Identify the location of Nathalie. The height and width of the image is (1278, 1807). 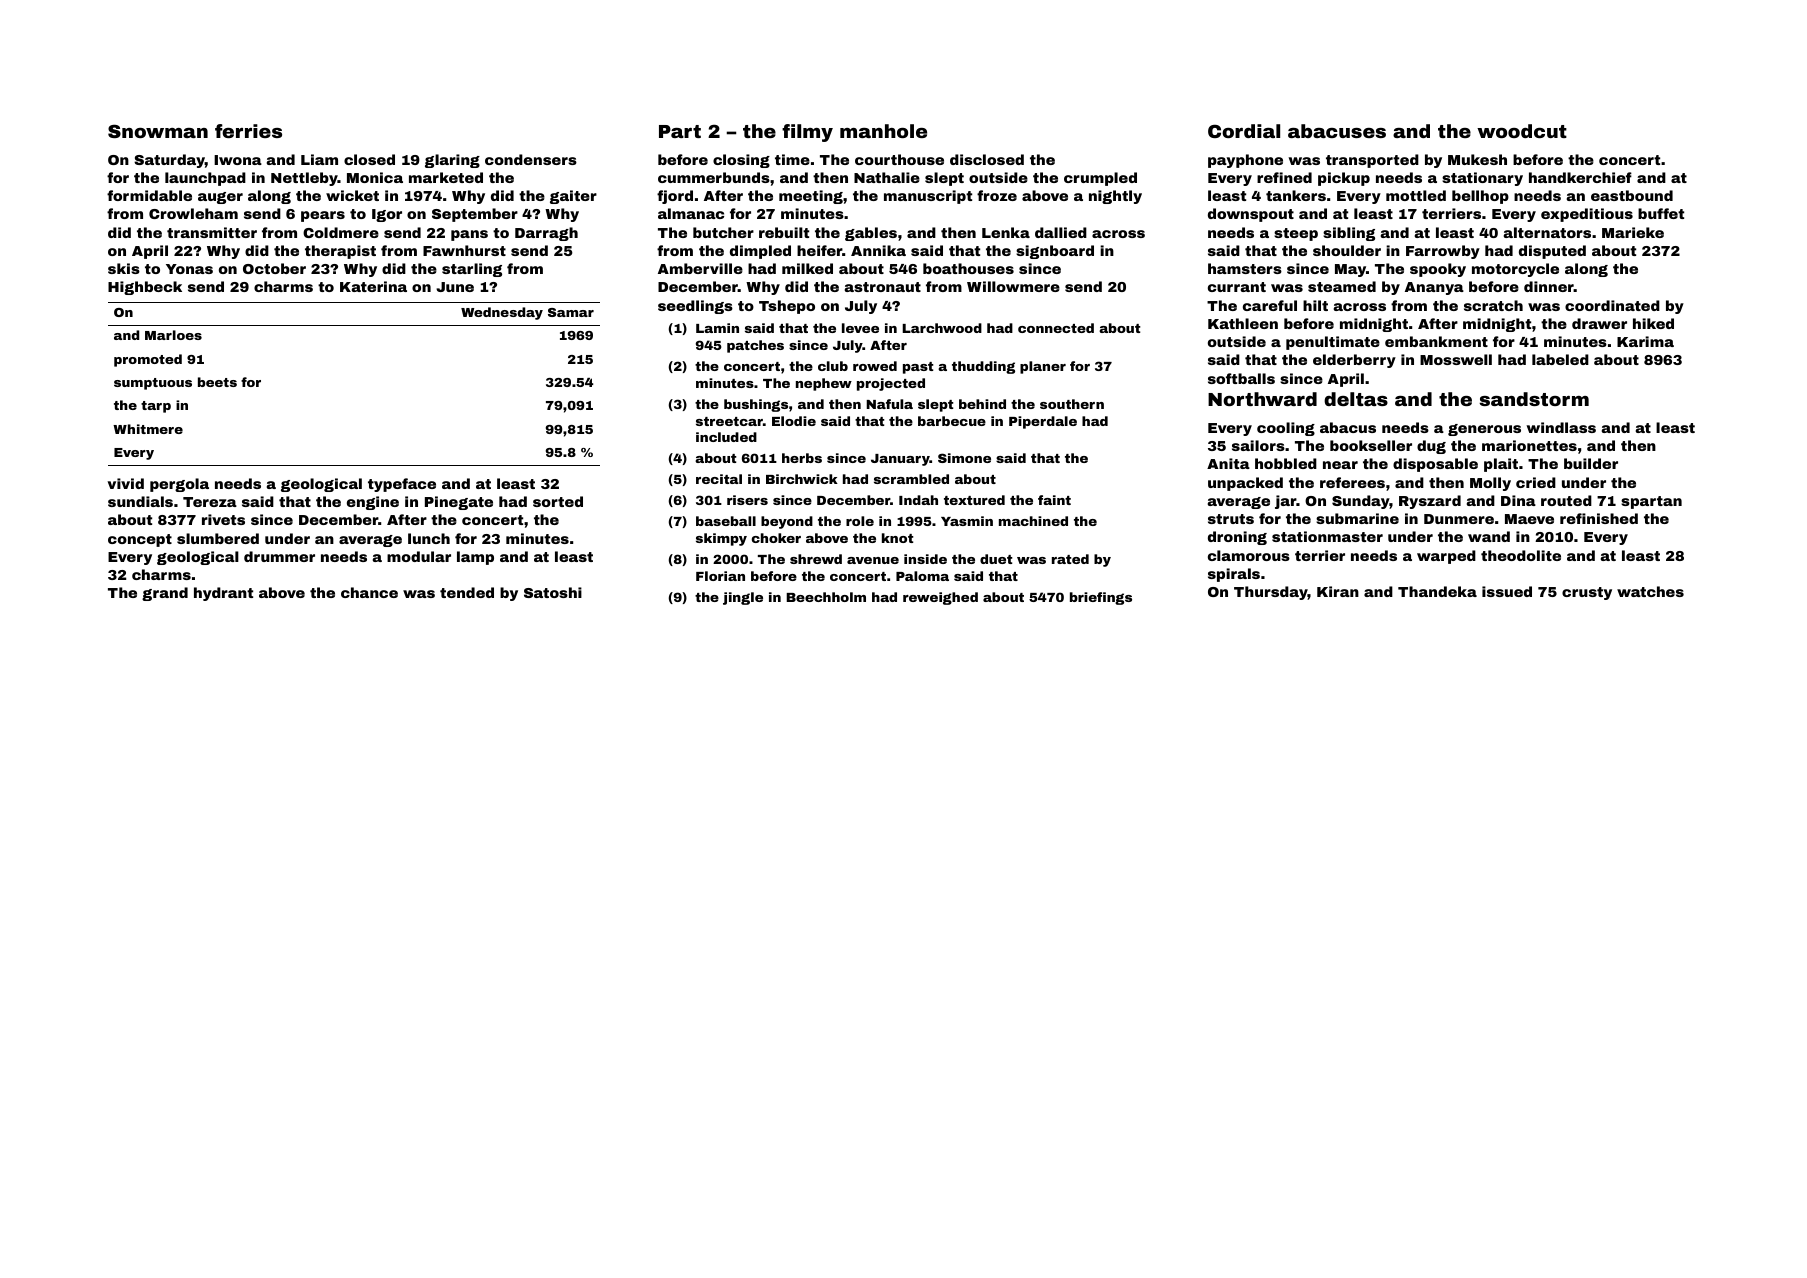
(887, 177).
